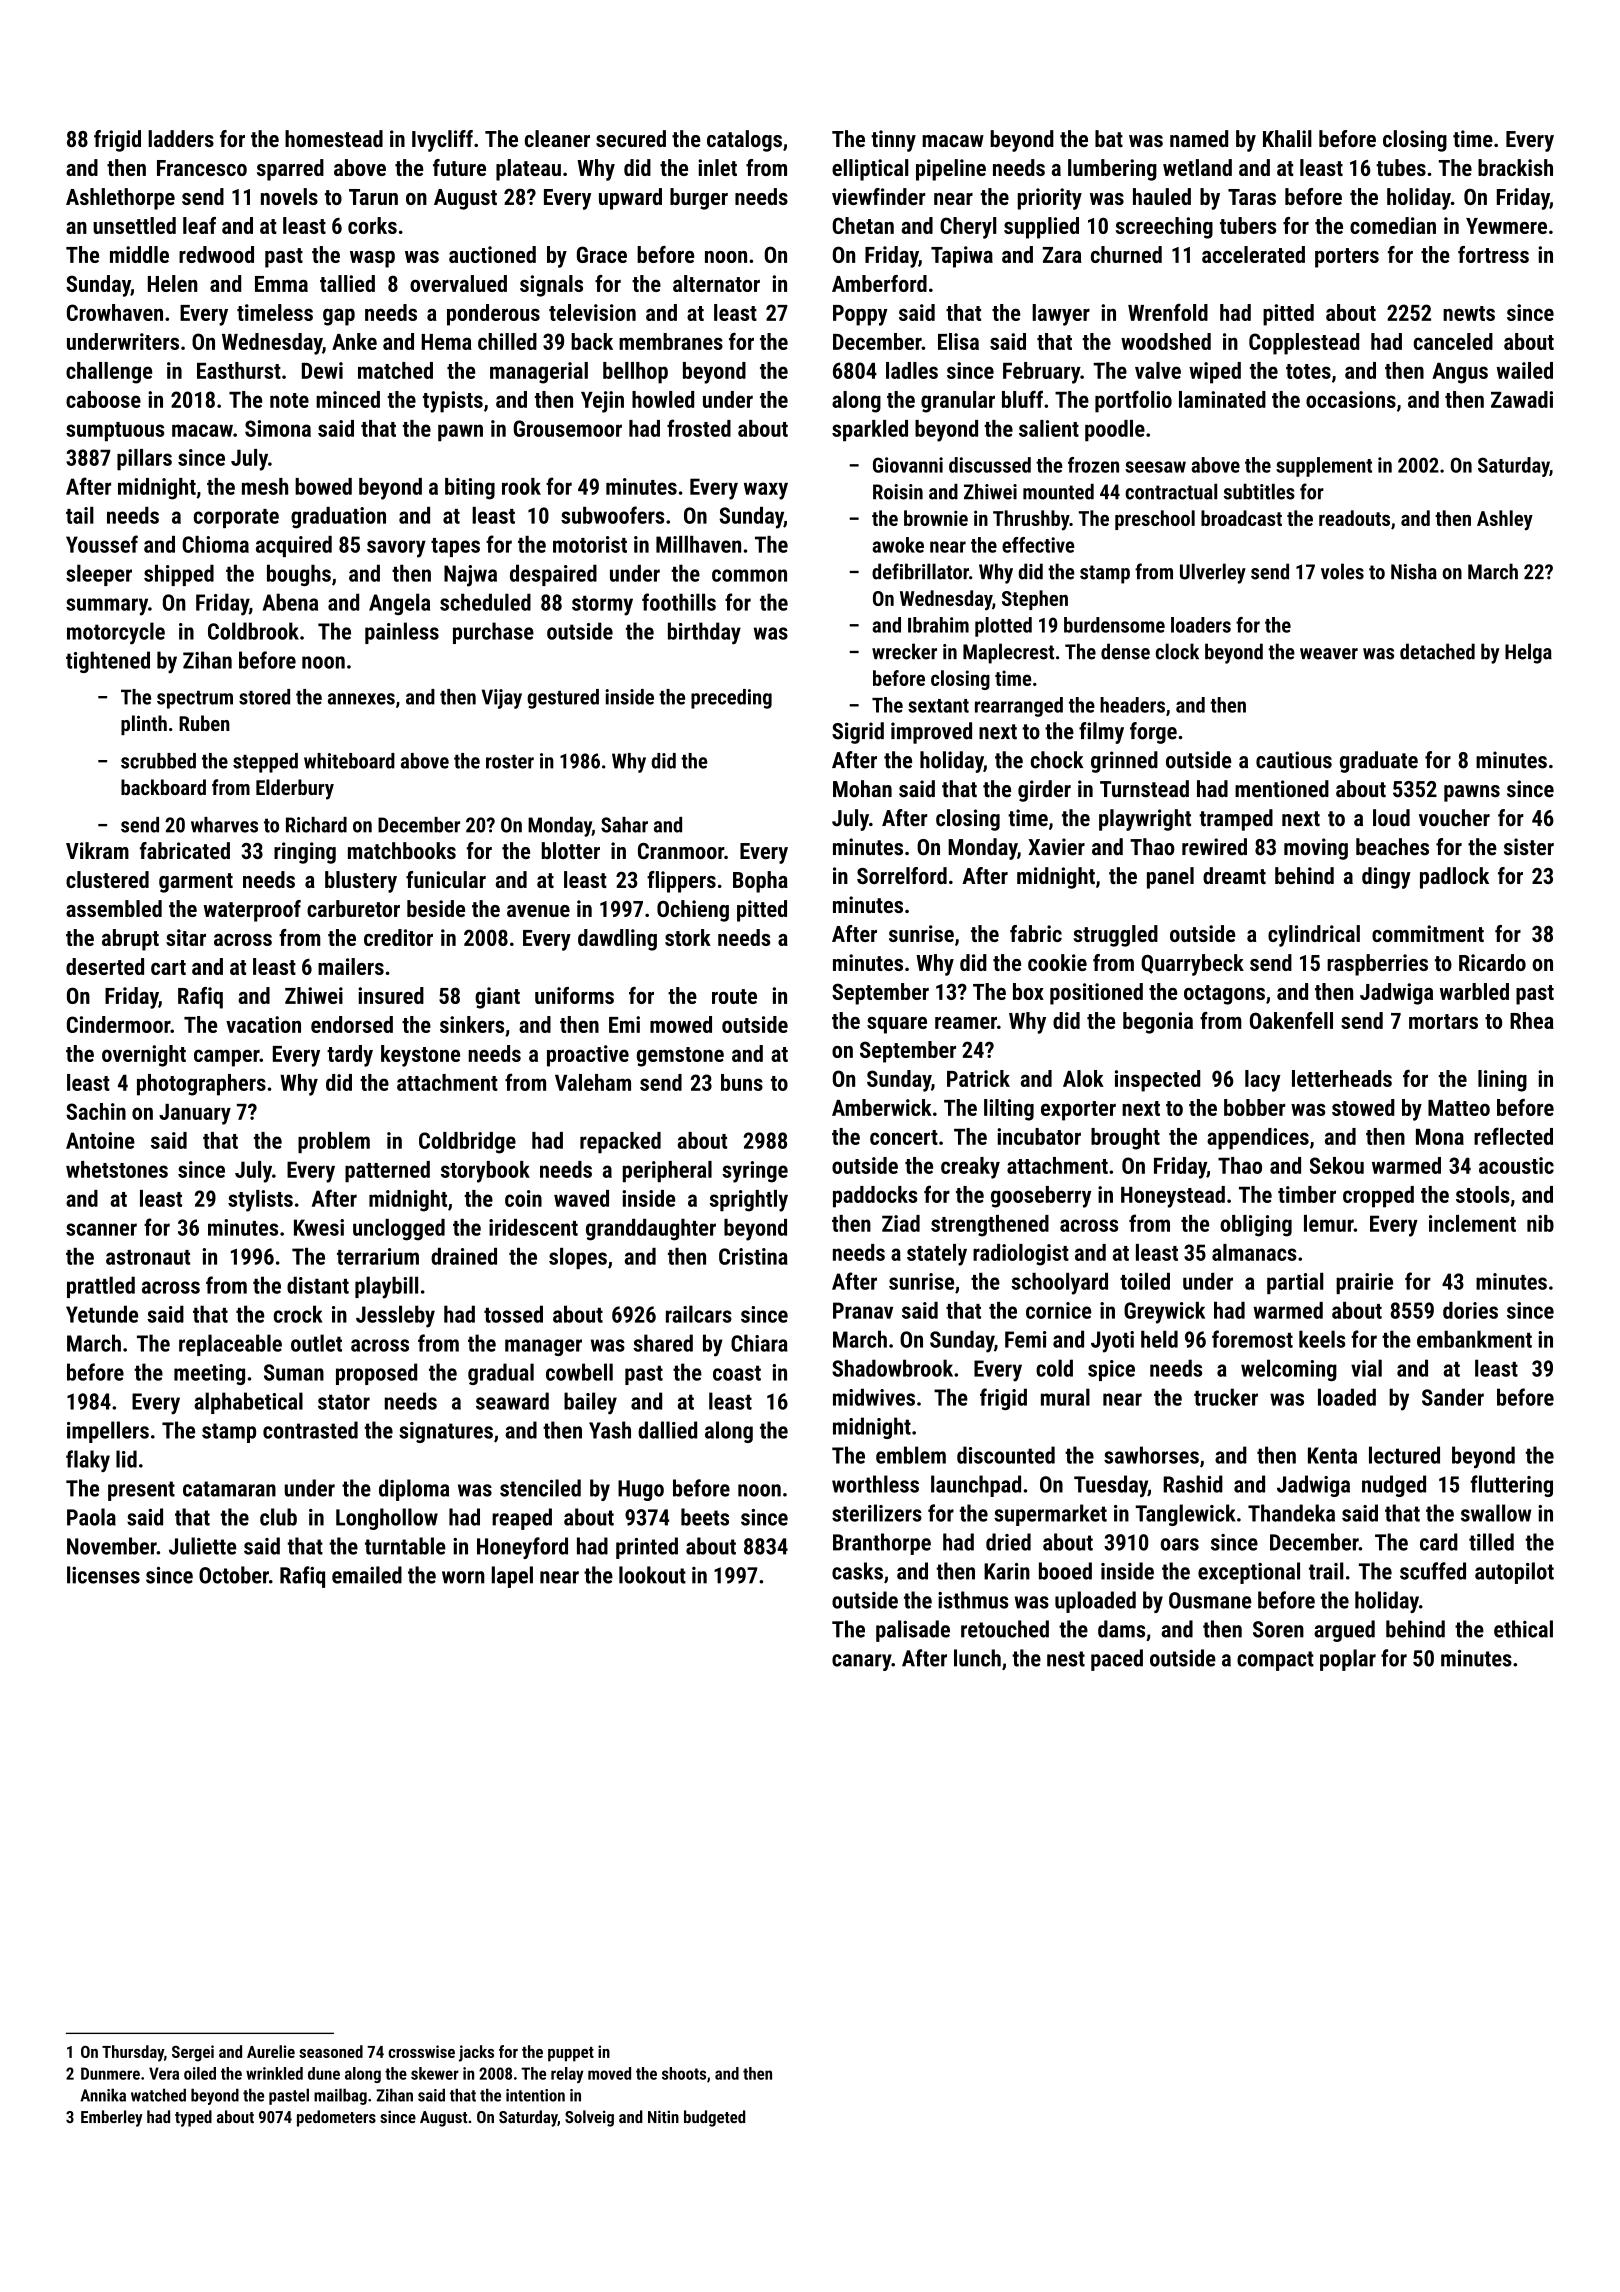 The width and height of the page is (1620, 2292). Describe the element at coordinates (731, 699) in the page. I see `preceding` at that location.
